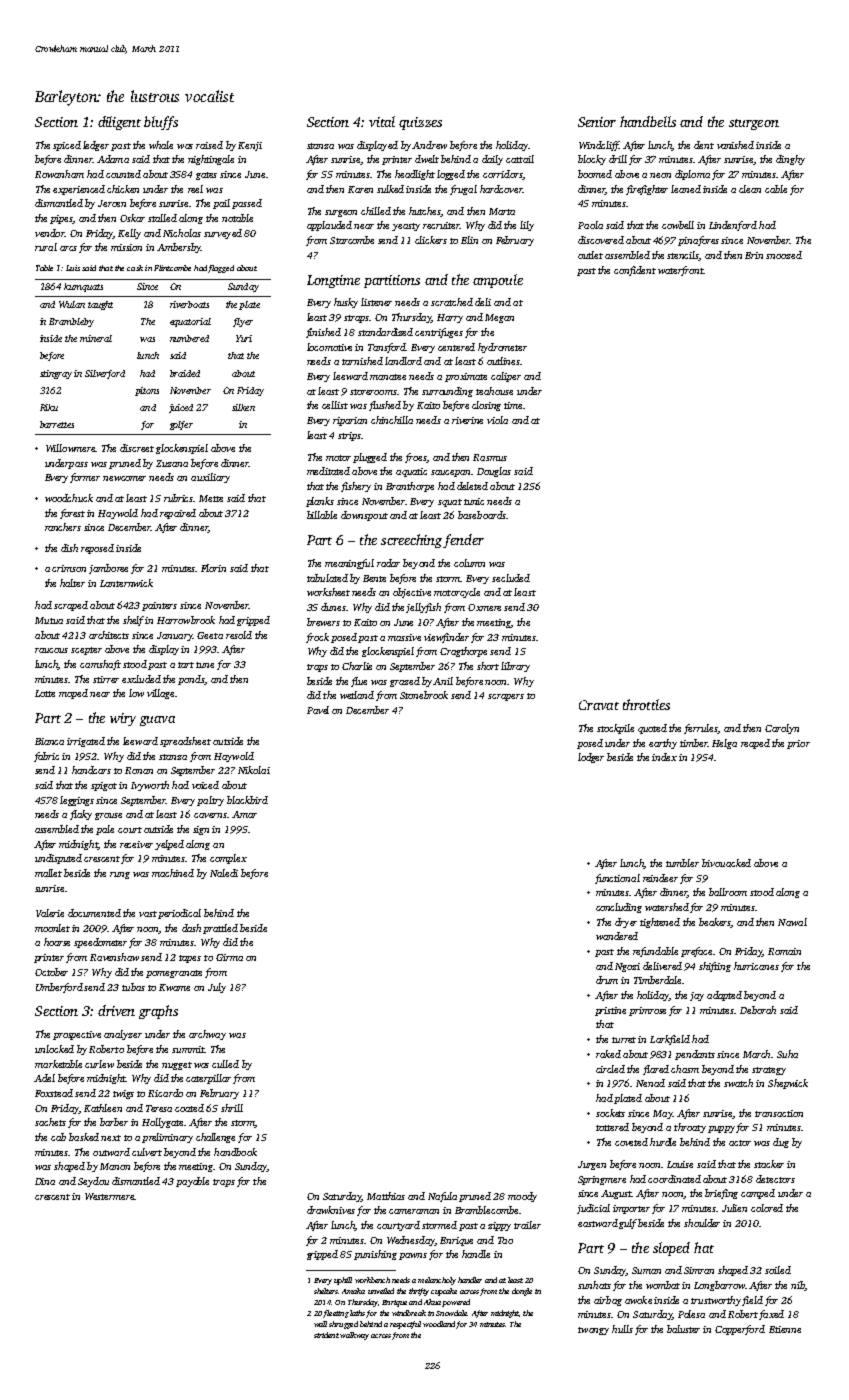 The height and width of the page is (1400, 849). What do you see at coordinates (335, 405) in the page?
I see `cellist` at bounding box center [335, 405].
